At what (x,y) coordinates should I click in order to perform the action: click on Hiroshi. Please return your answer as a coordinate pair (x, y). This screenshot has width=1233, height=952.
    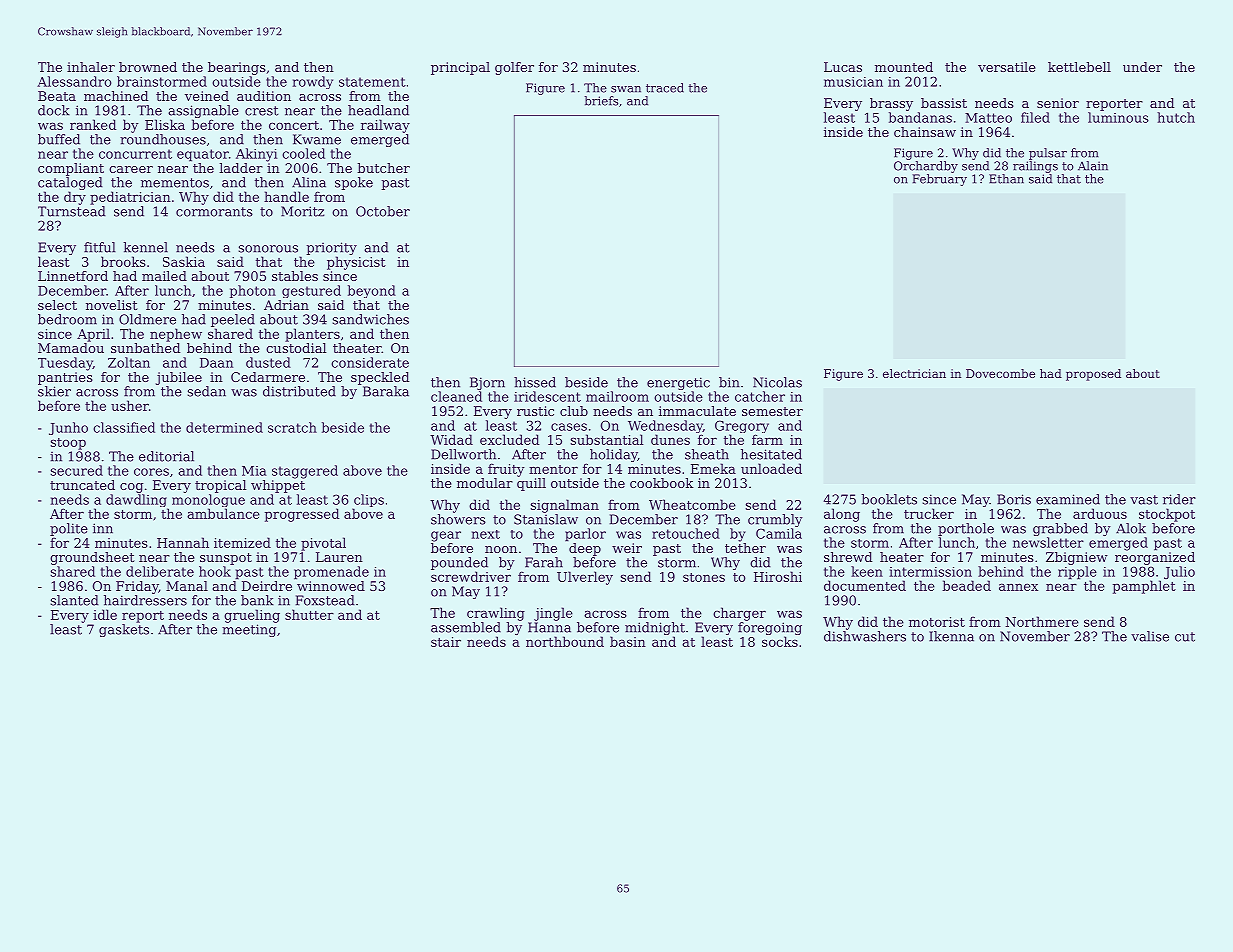
    Looking at the image, I should click on (778, 576).
